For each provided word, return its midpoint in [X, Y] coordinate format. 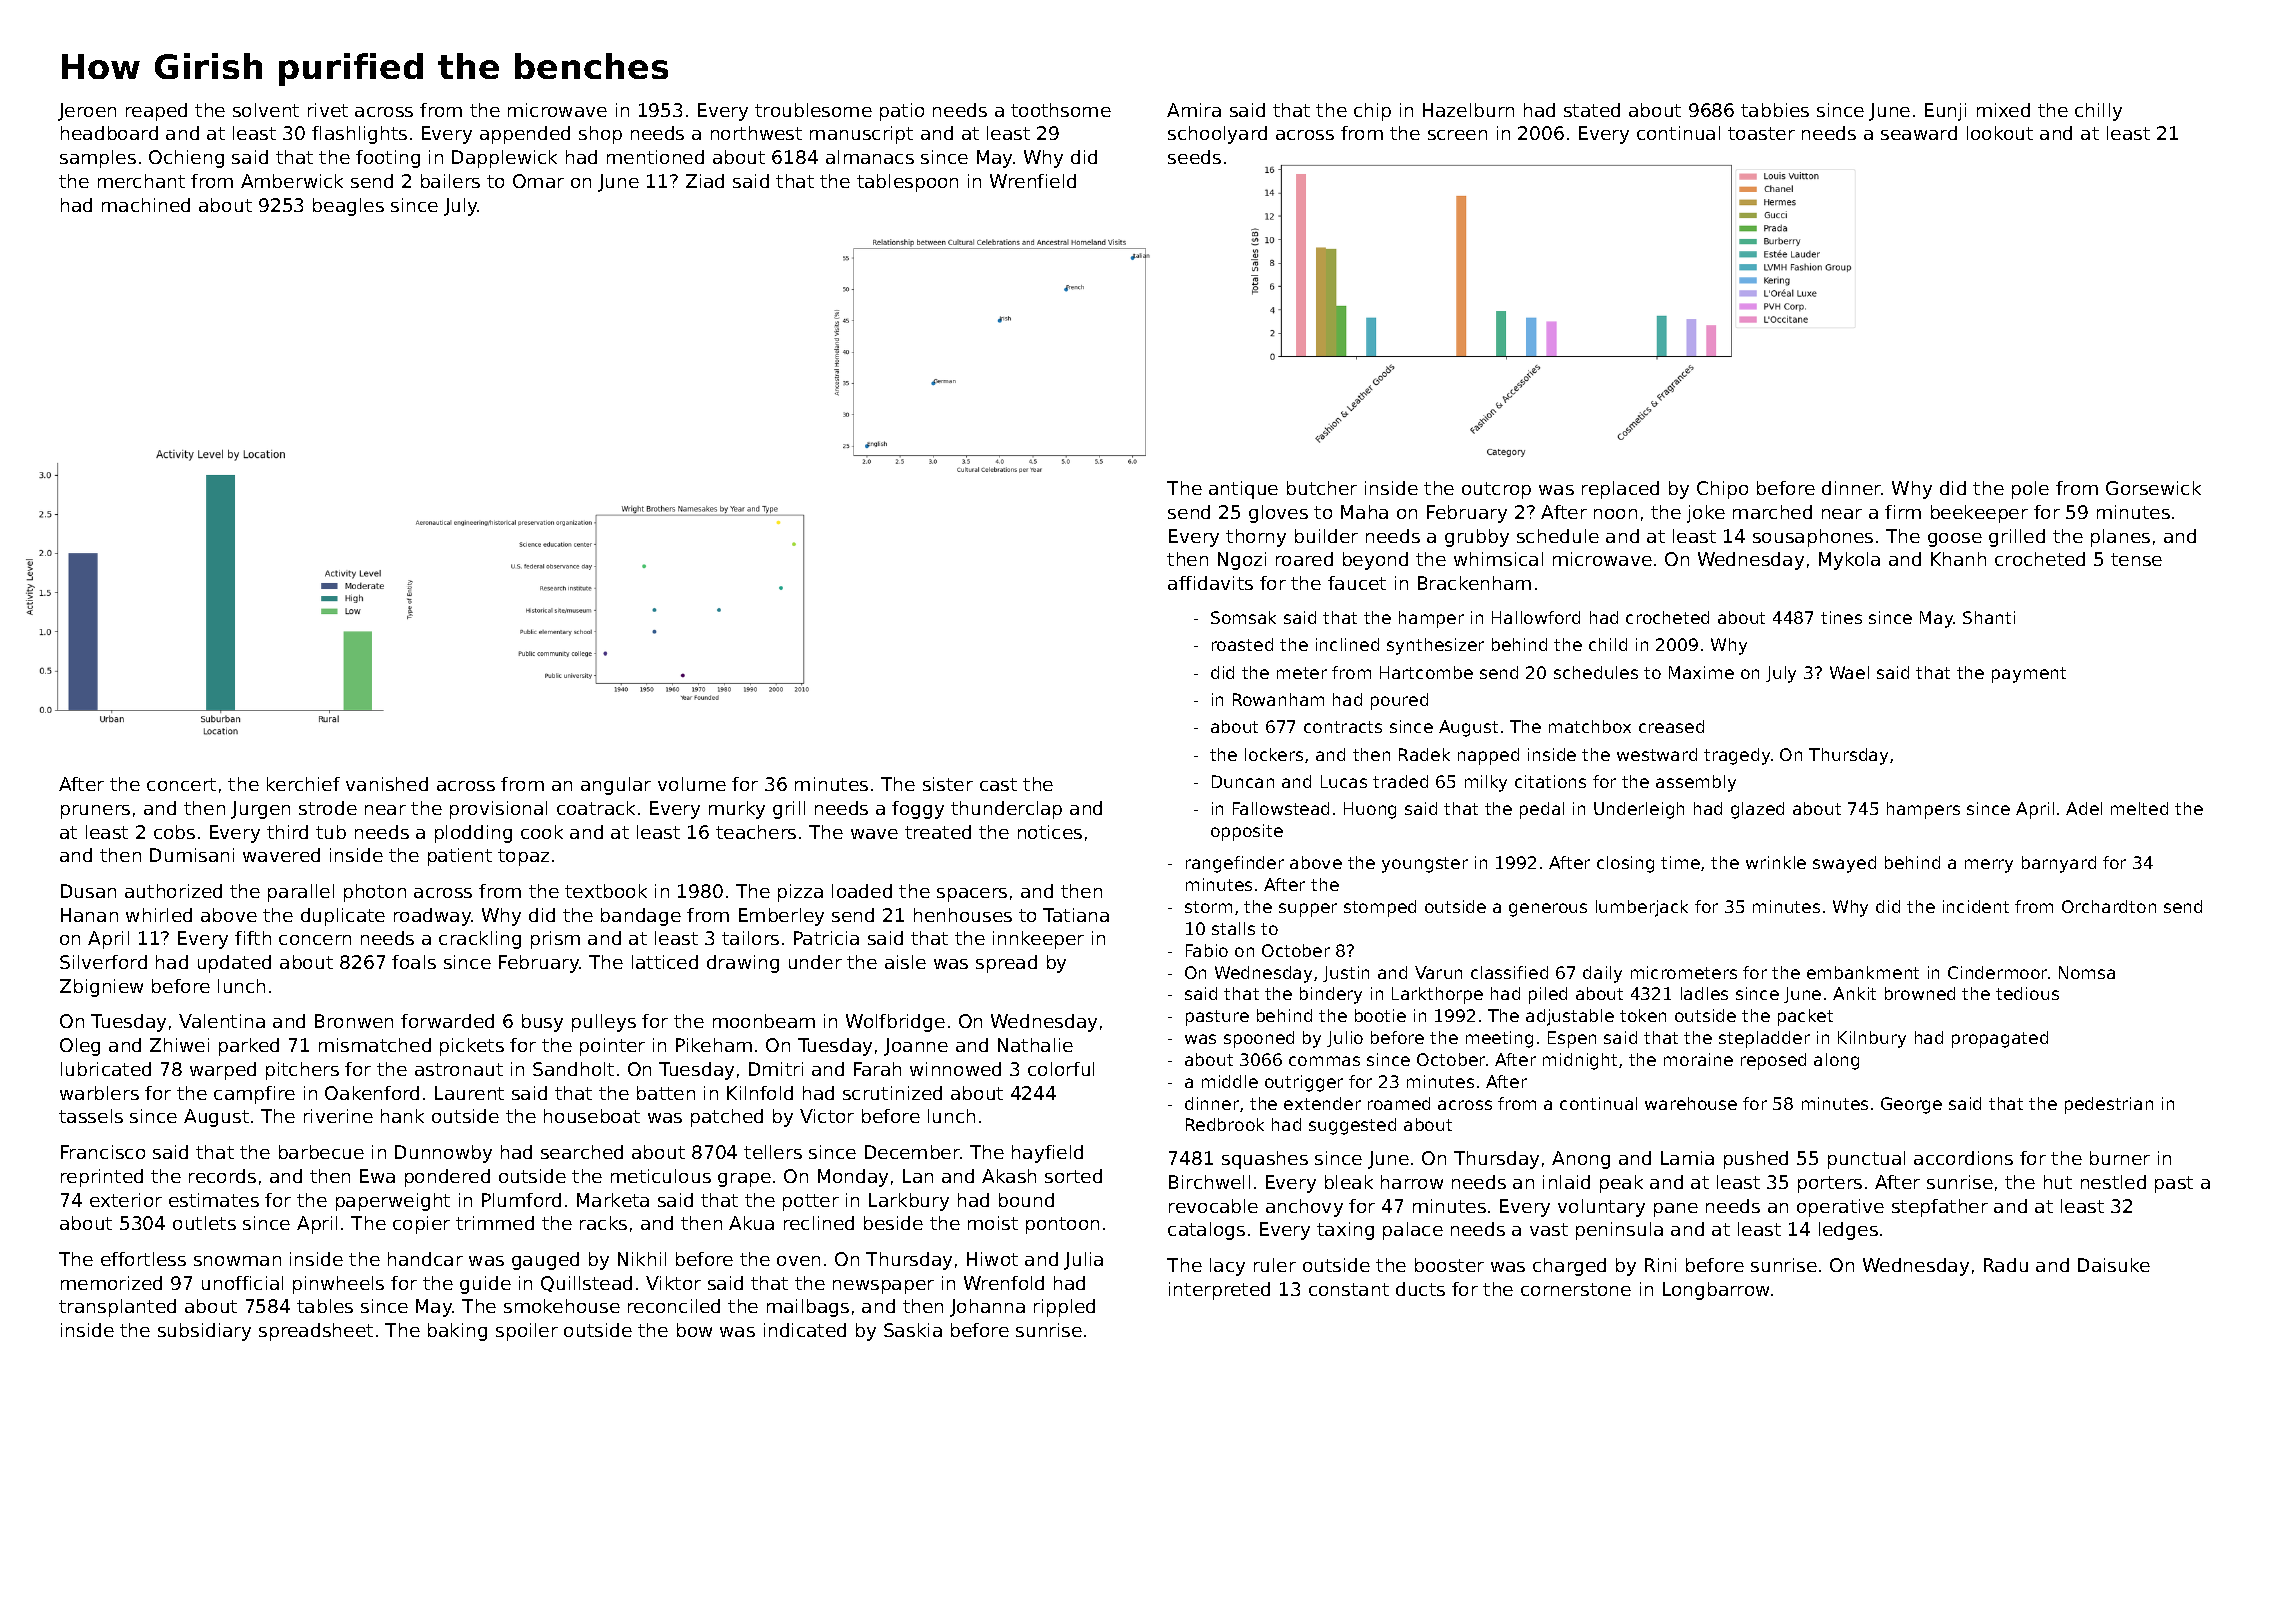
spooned [1259, 1039]
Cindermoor [1997, 972]
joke [1706, 514]
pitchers [302, 1071]
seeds [1194, 157]
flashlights [359, 135]
